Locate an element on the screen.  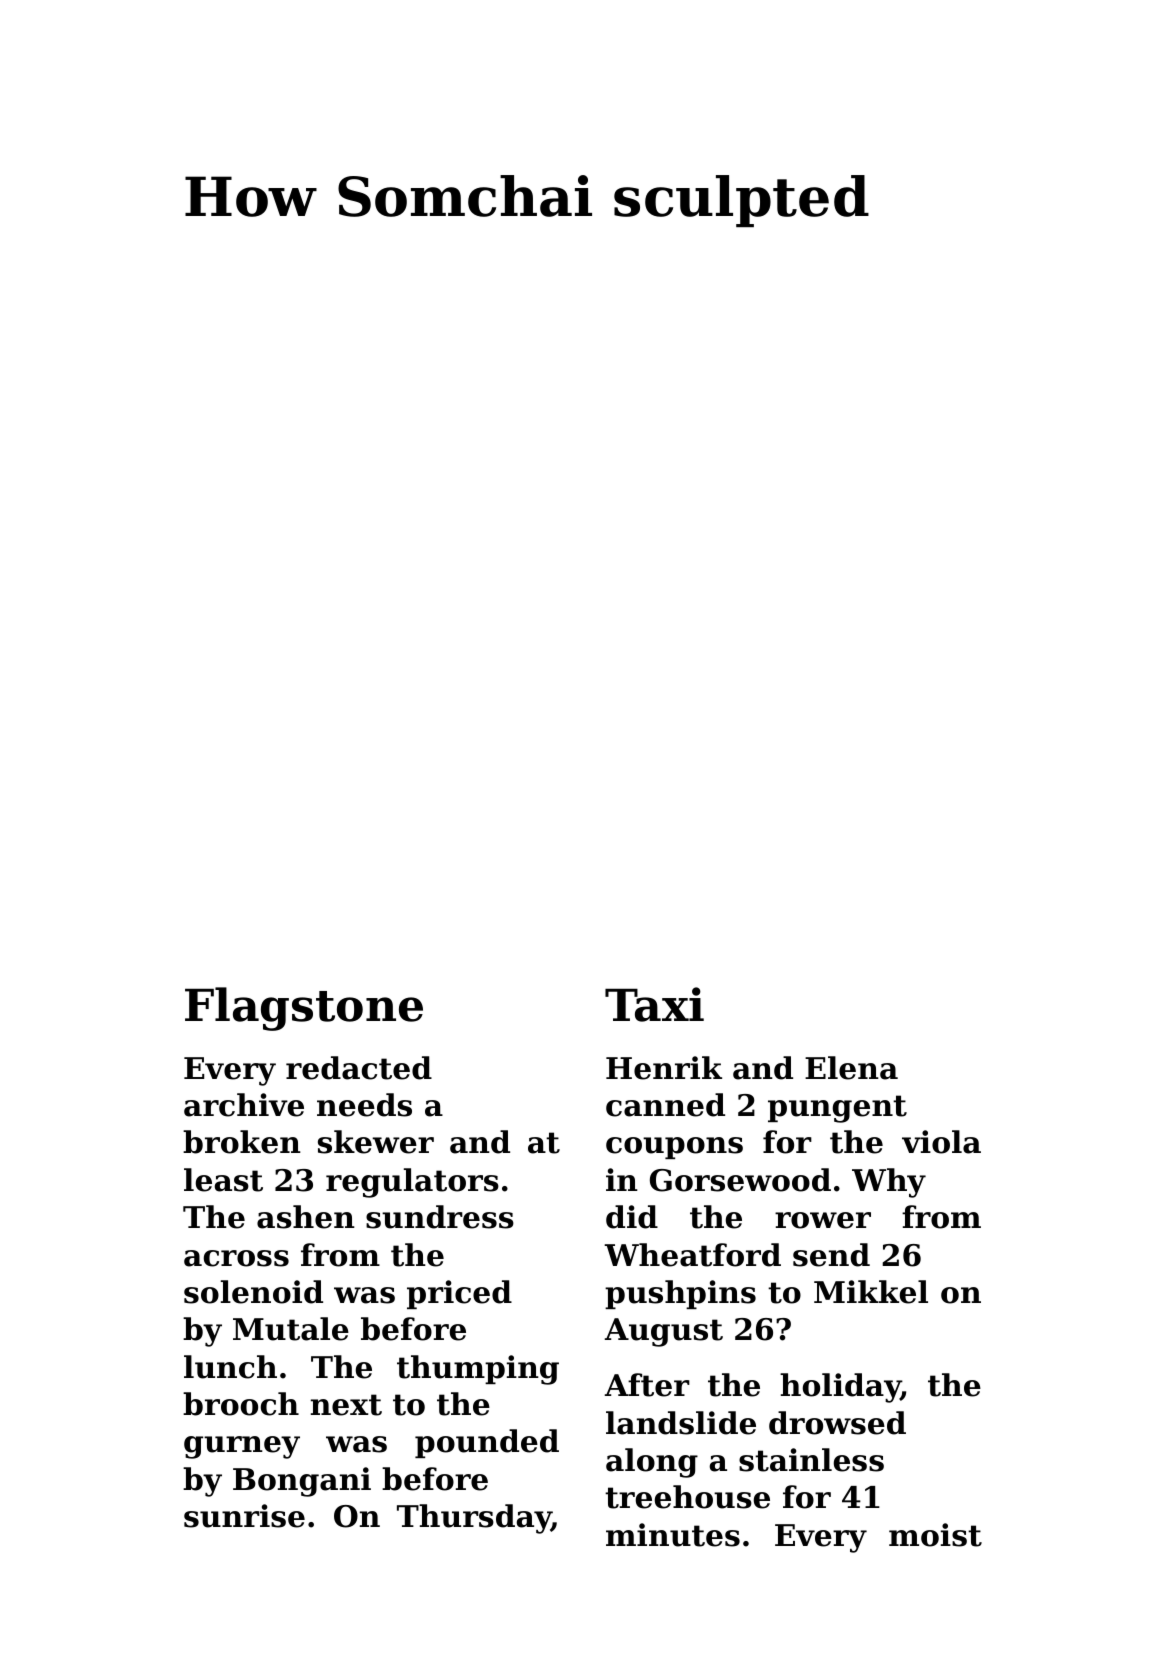
broken is located at coordinates (242, 1142).
